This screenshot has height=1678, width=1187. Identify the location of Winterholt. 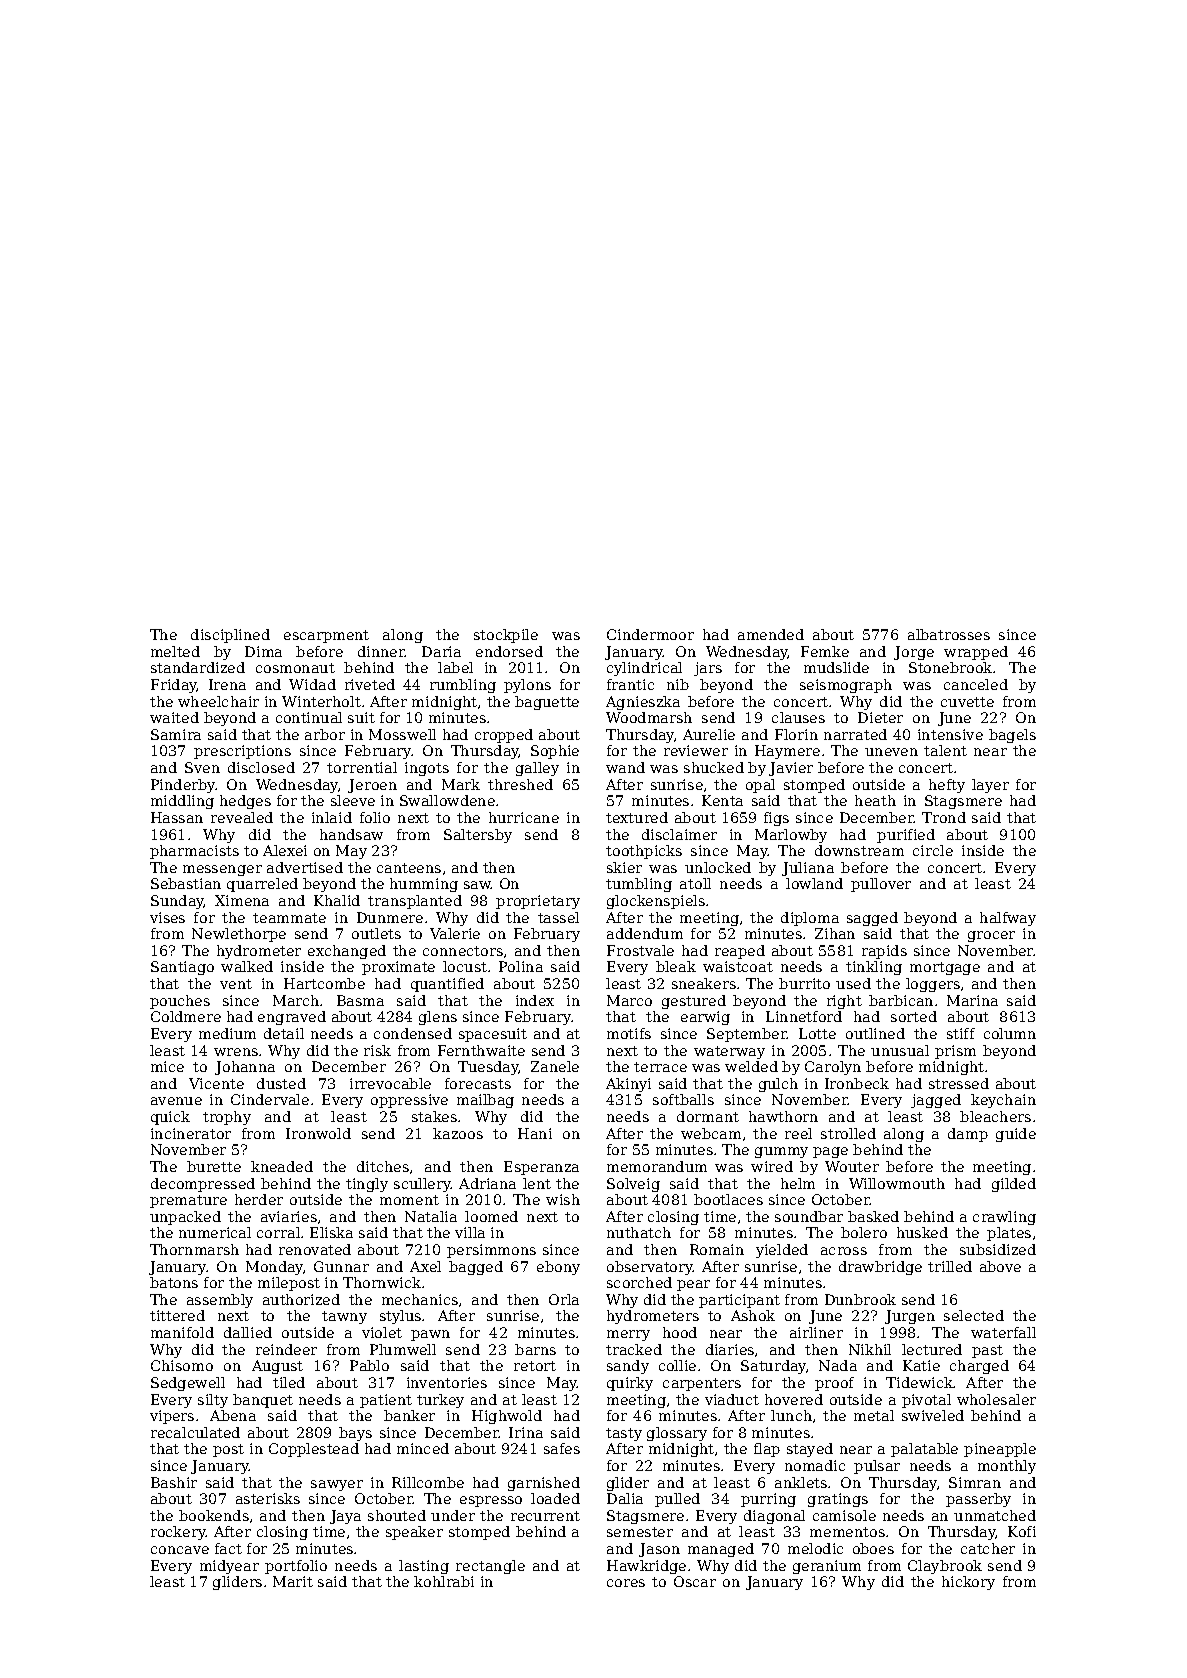
(321, 701).
